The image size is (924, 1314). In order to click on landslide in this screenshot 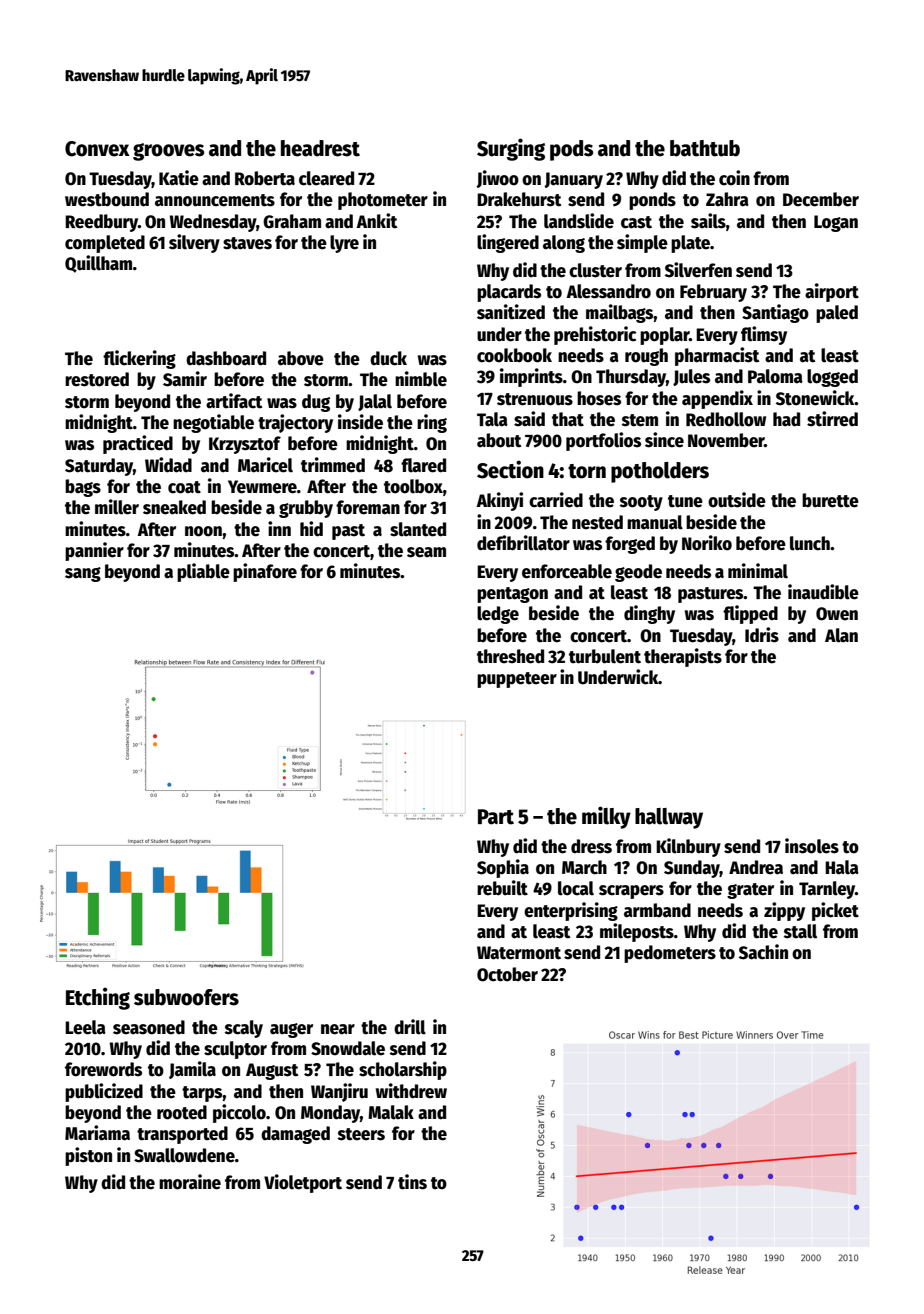, I will do `click(579, 221)`.
